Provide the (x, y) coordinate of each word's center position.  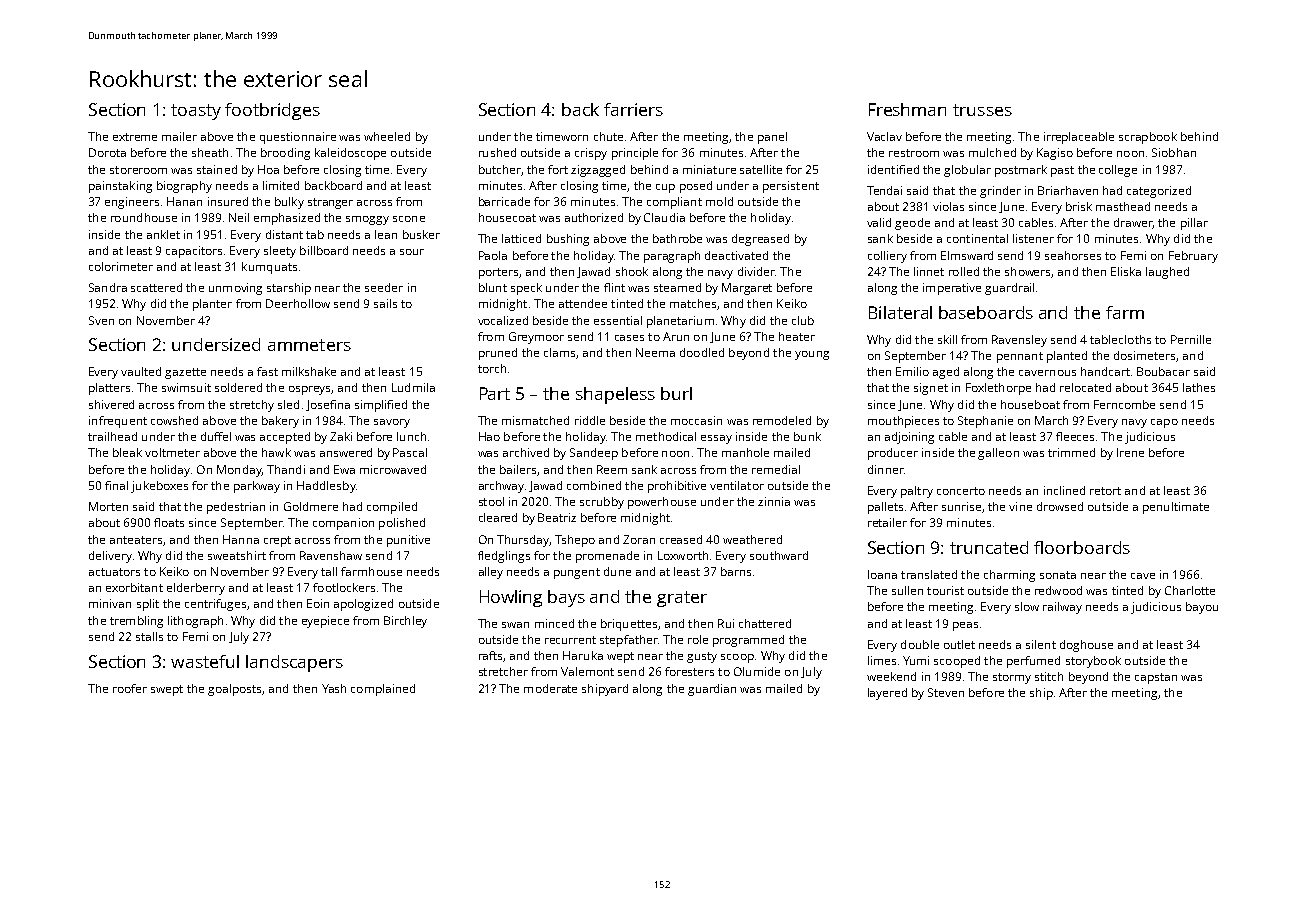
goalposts (234, 690)
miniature (709, 169)
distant (284, 234)
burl (676, 393)
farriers (633, 109)
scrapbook (1148, 138)
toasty (196, 112)
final (116, 485)
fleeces (1075, 436)
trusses (982, 110)
